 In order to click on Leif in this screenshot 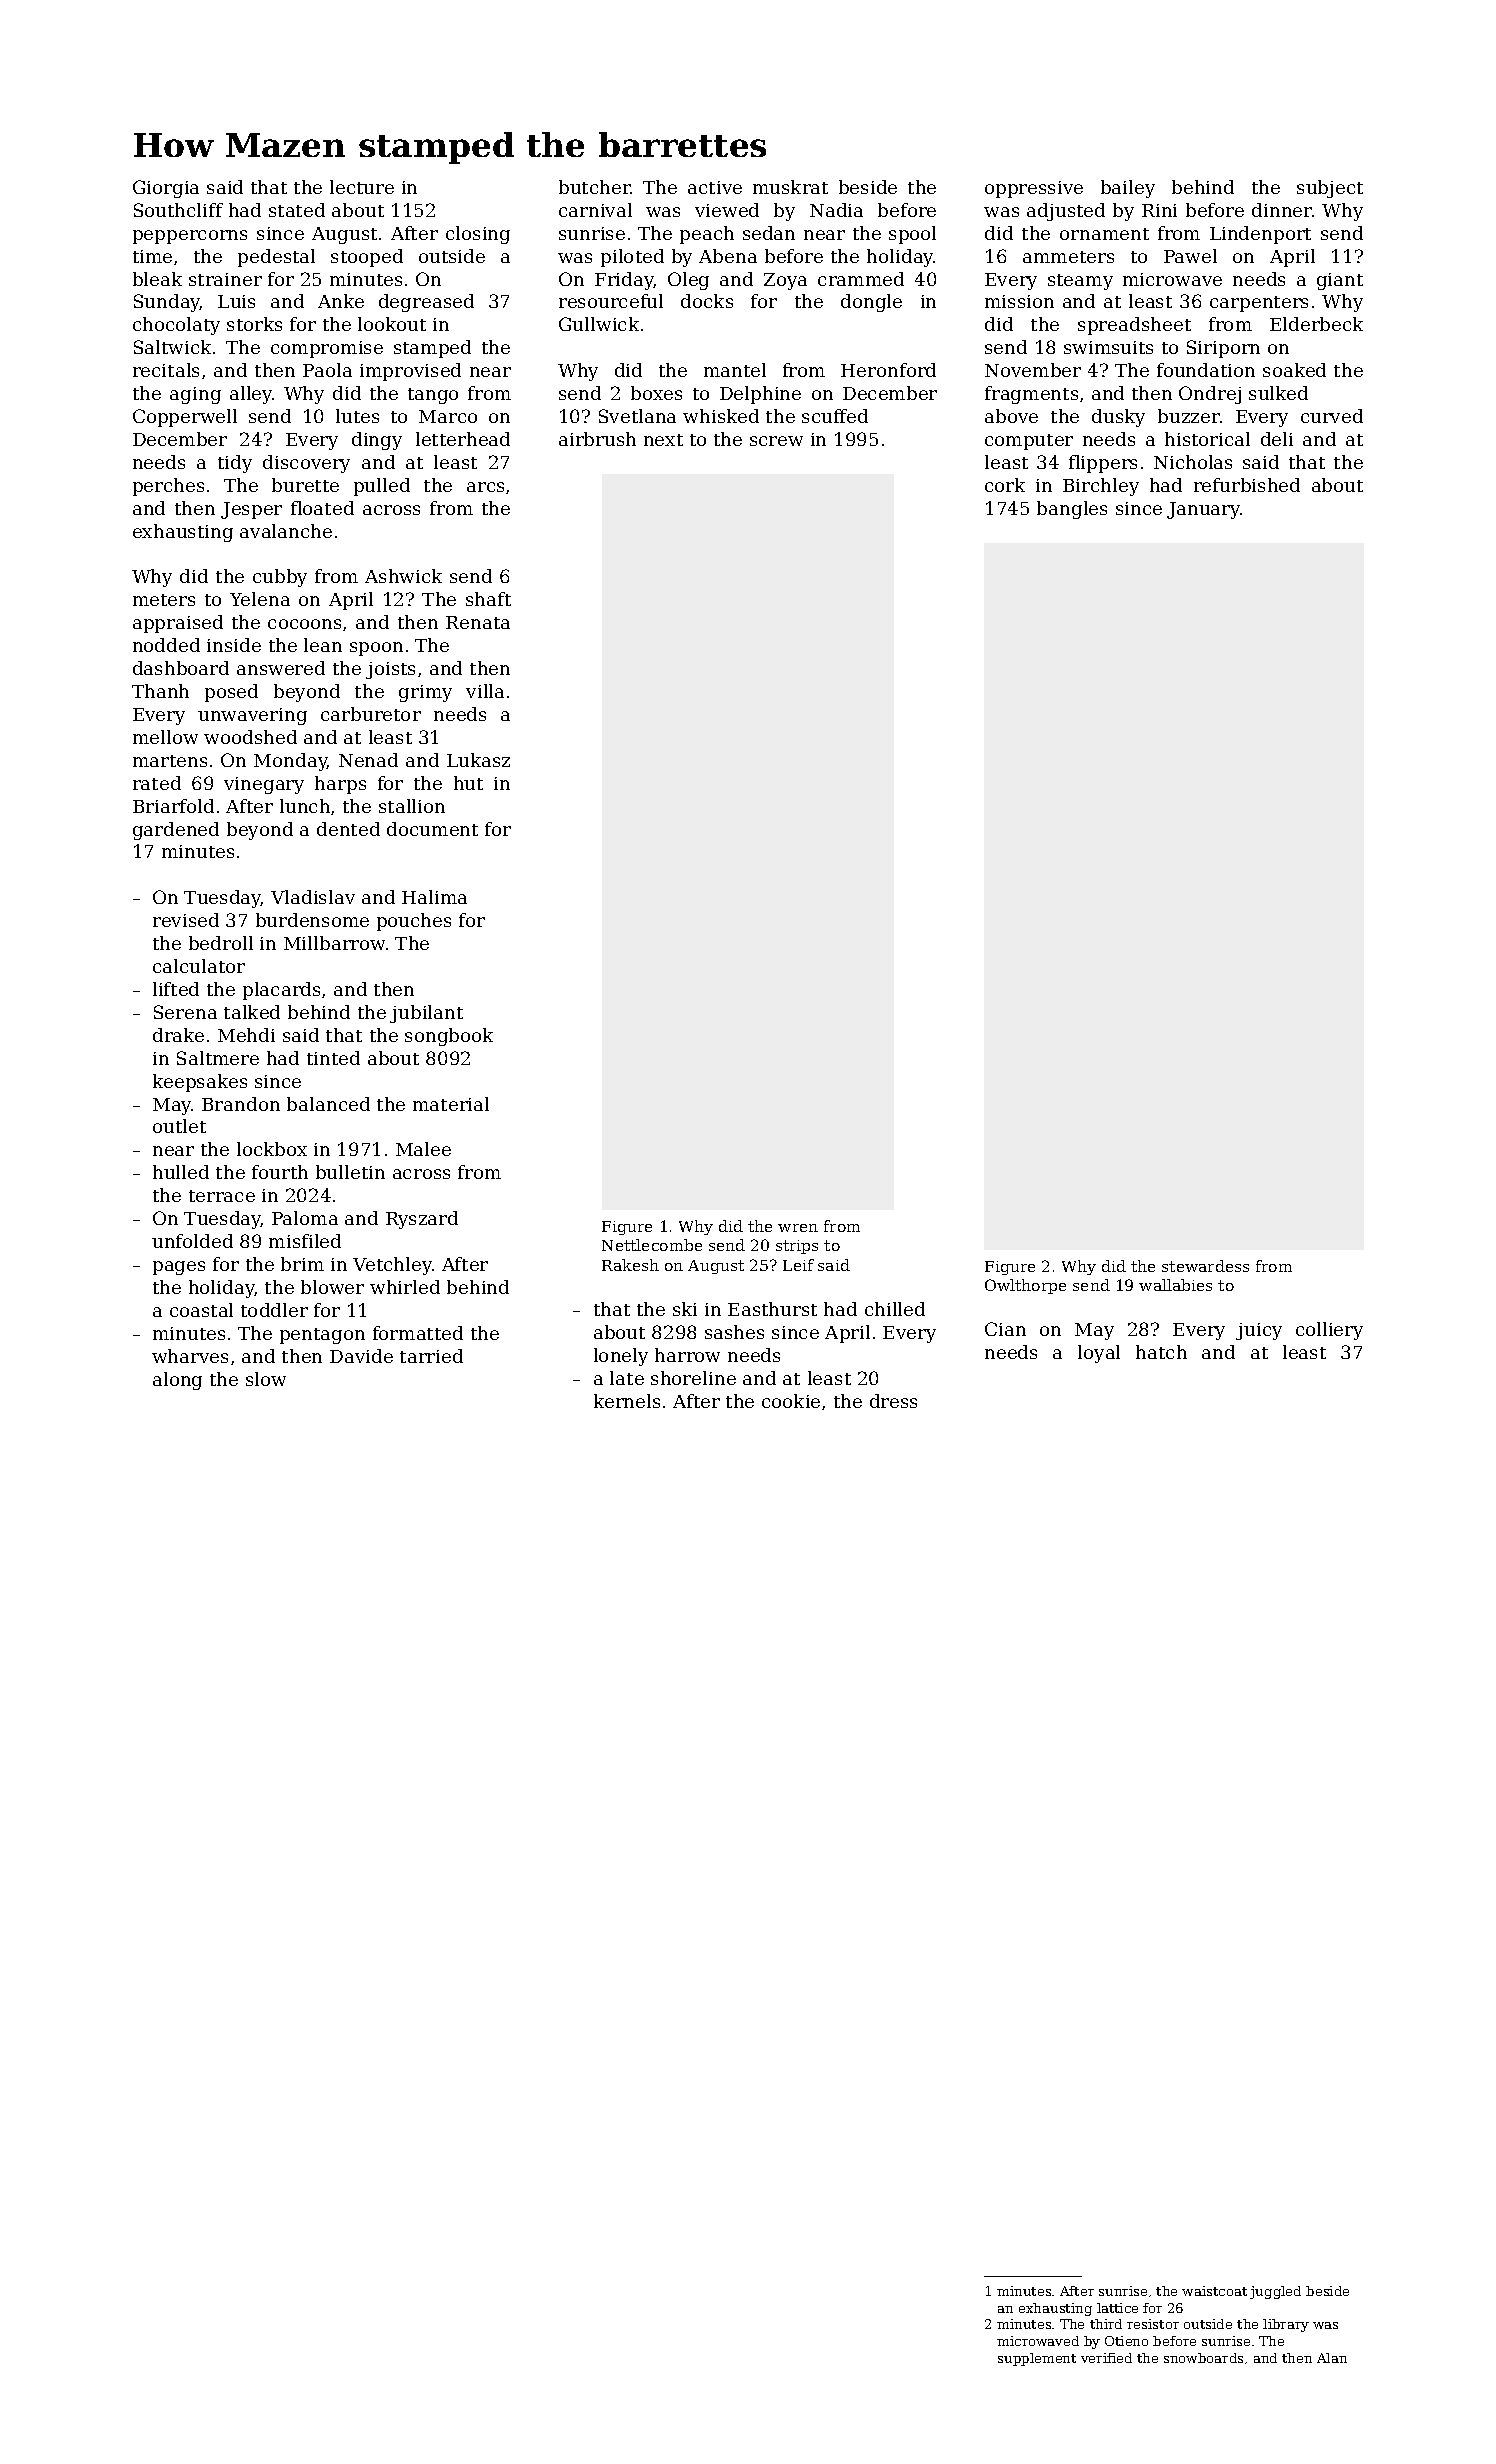, I will do `click(798, 1265)`.
